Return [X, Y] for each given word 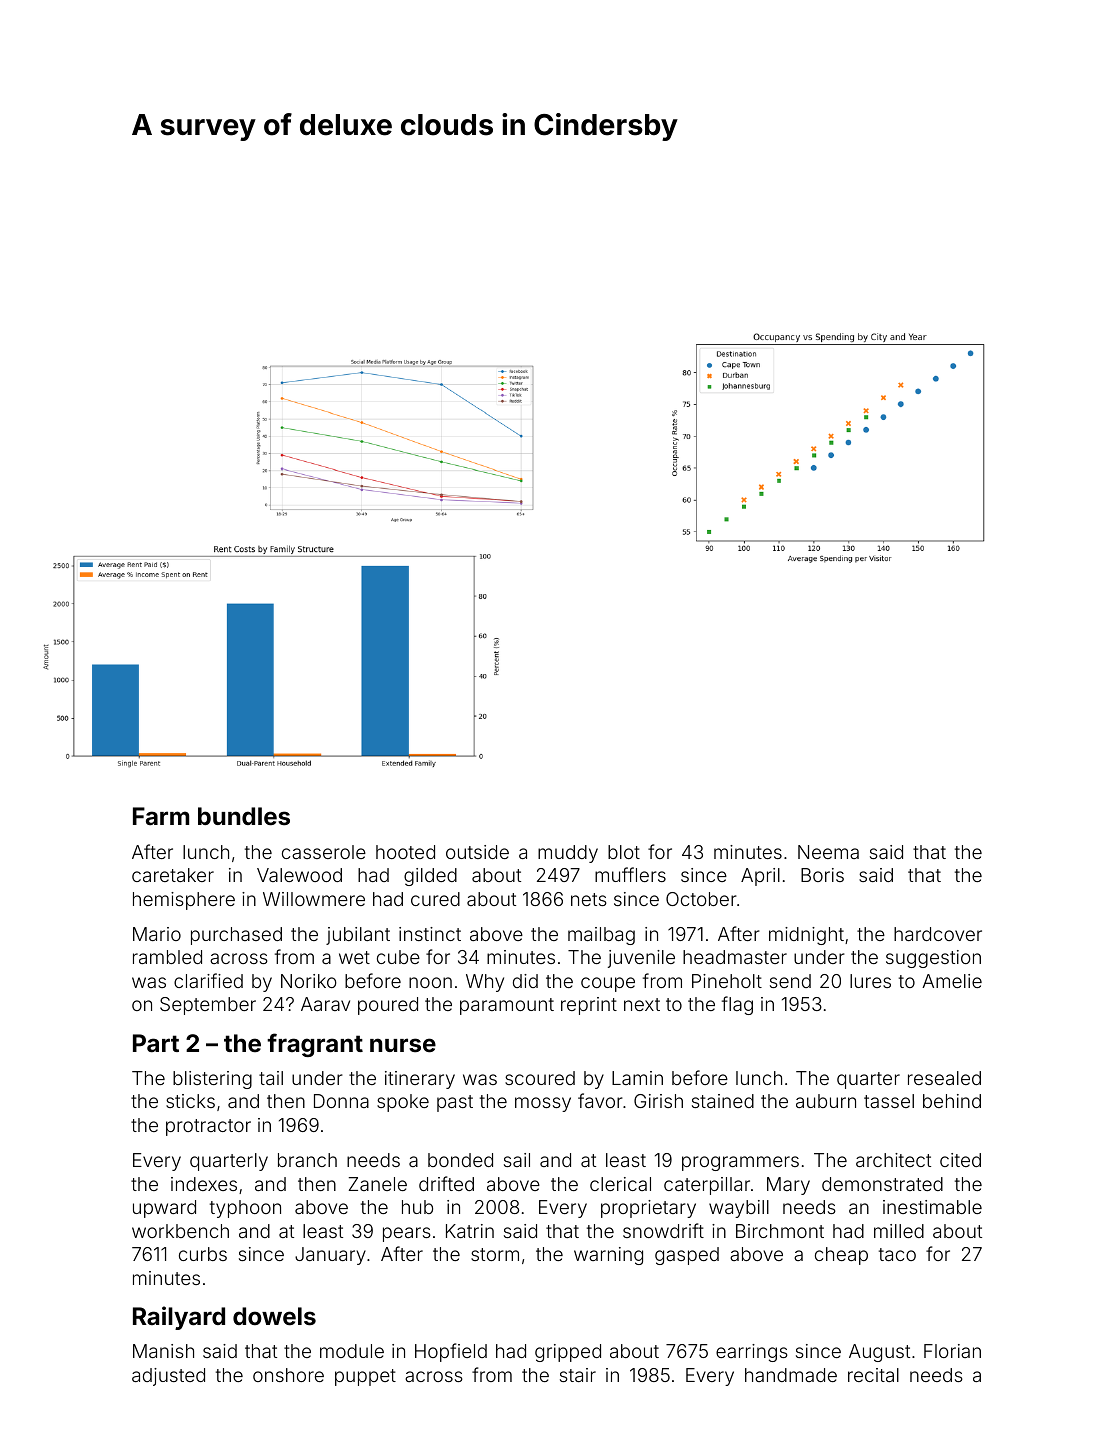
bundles [244, 816]
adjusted [168, 1377]
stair [578, 1375]
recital [873, 1375]
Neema [828, 852]
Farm [161, 816]
